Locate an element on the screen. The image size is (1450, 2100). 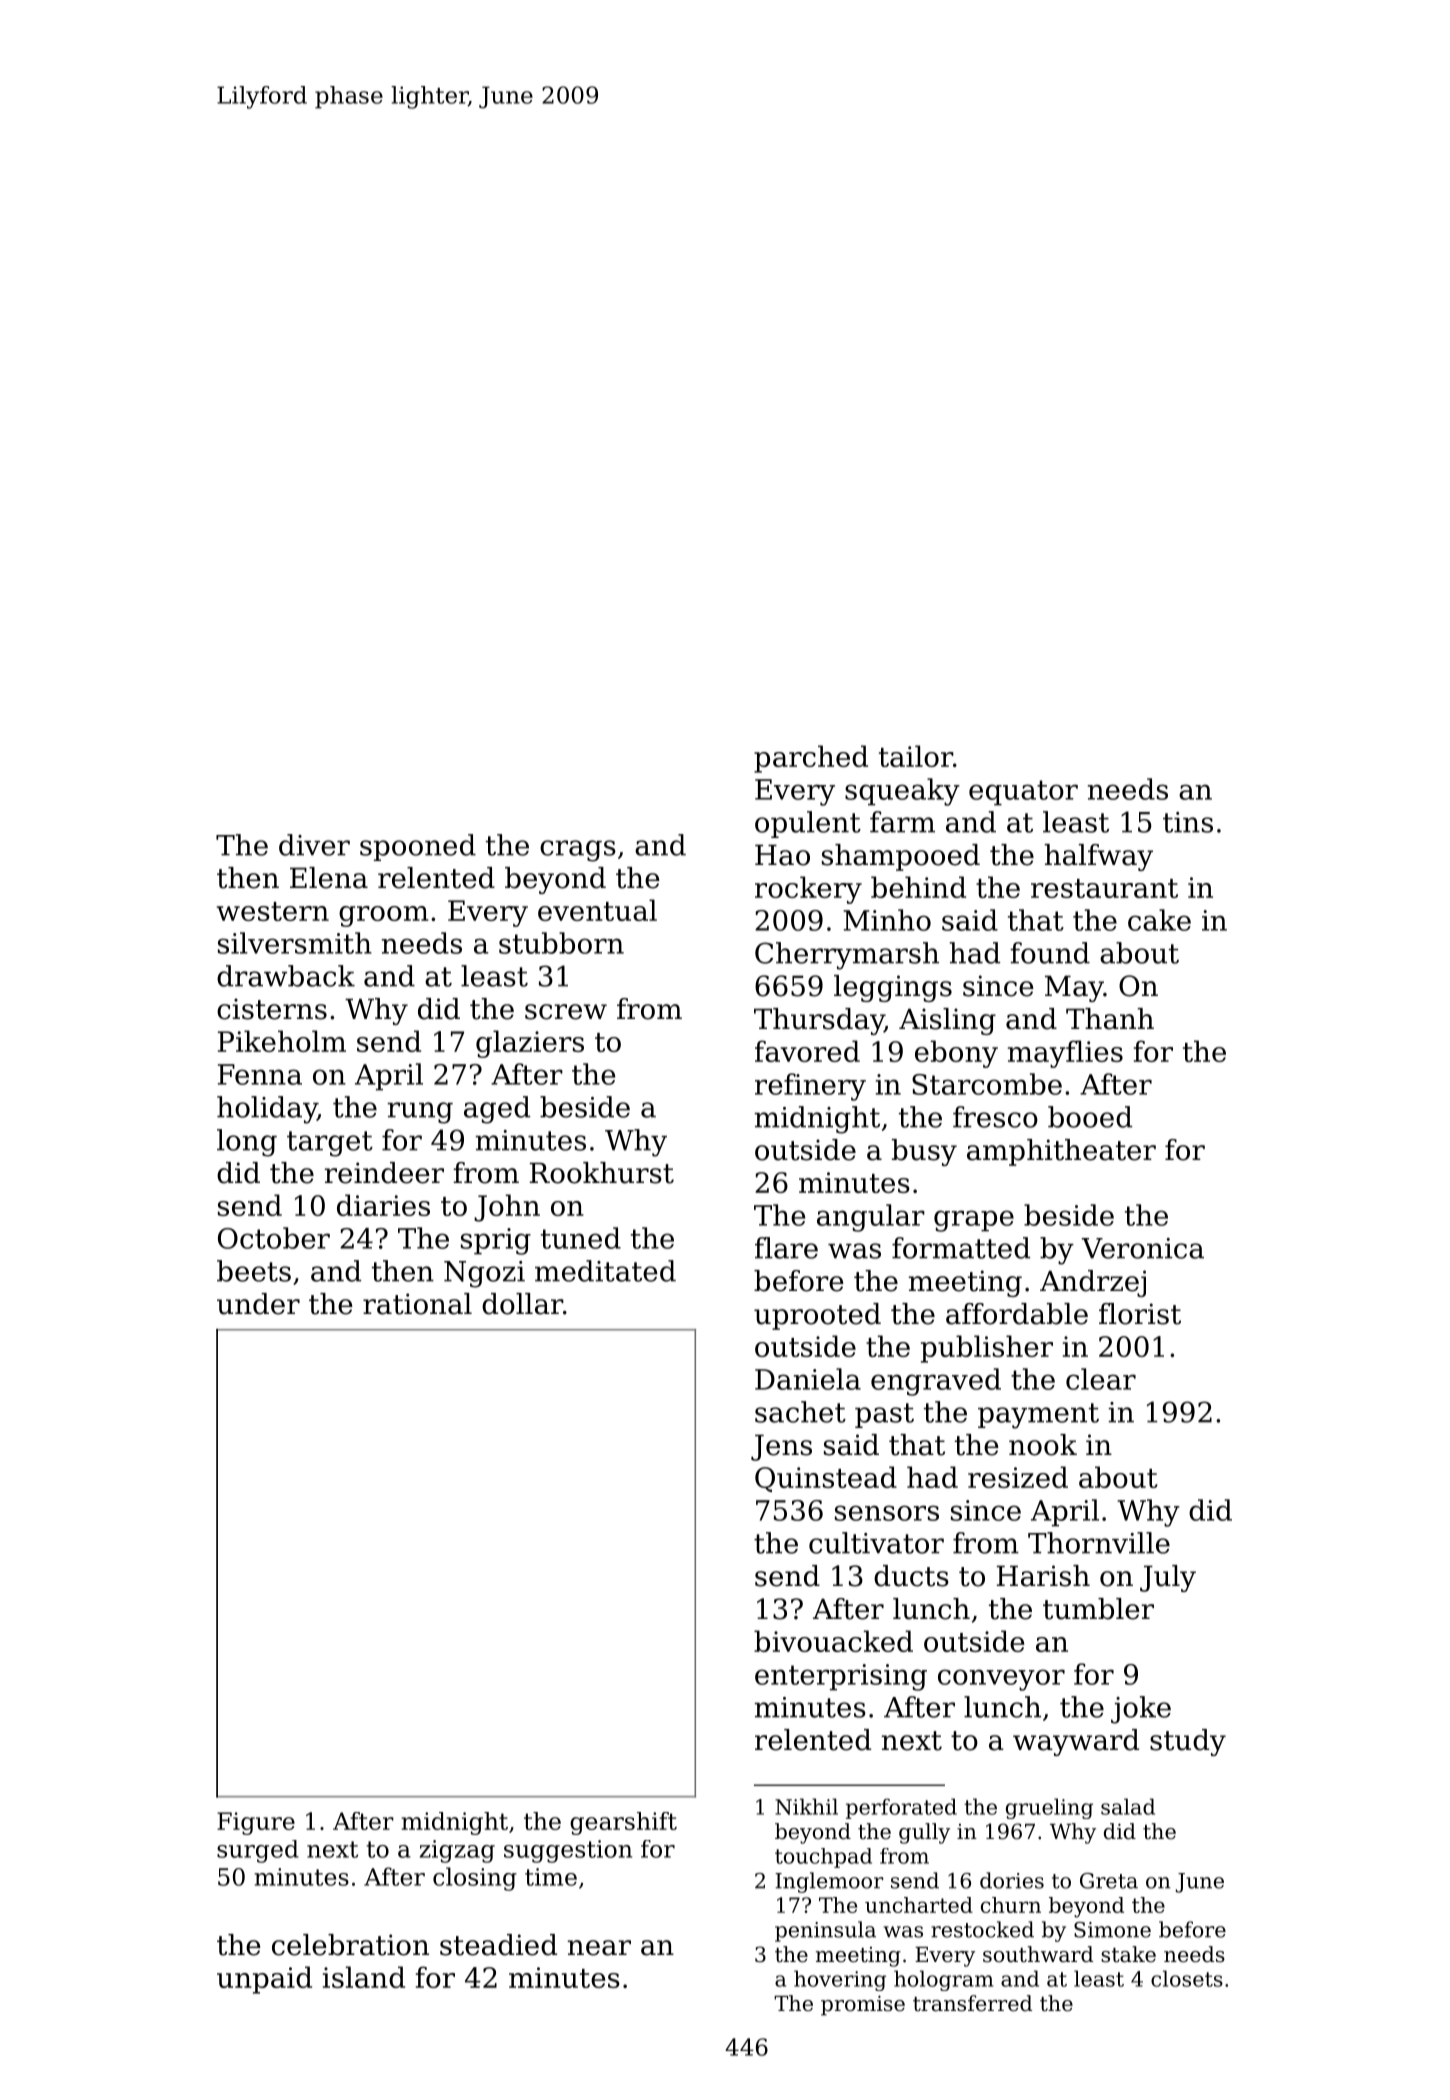
reindeer is located at coordinates (384, 1173).
